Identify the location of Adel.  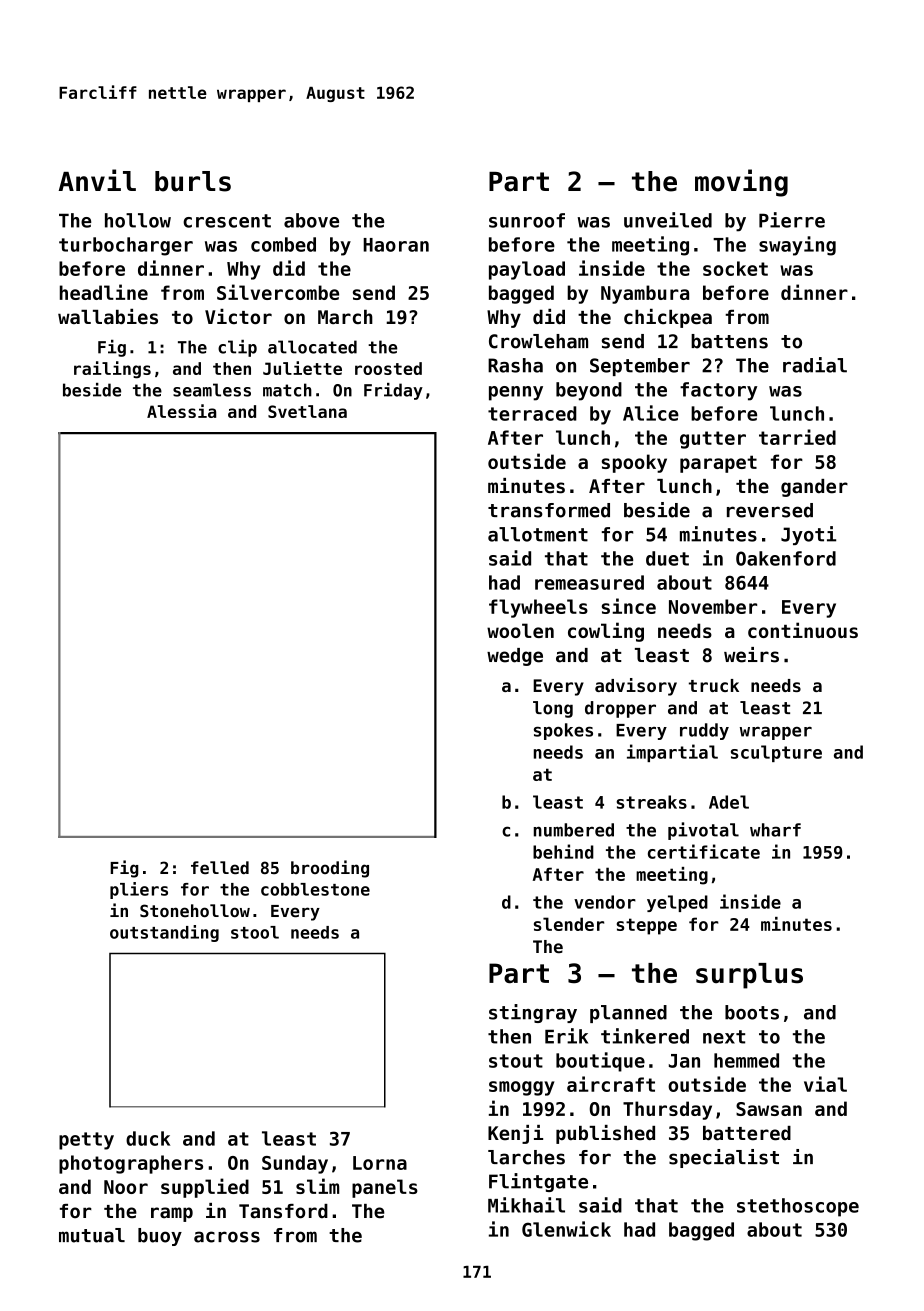
(729, 802).
